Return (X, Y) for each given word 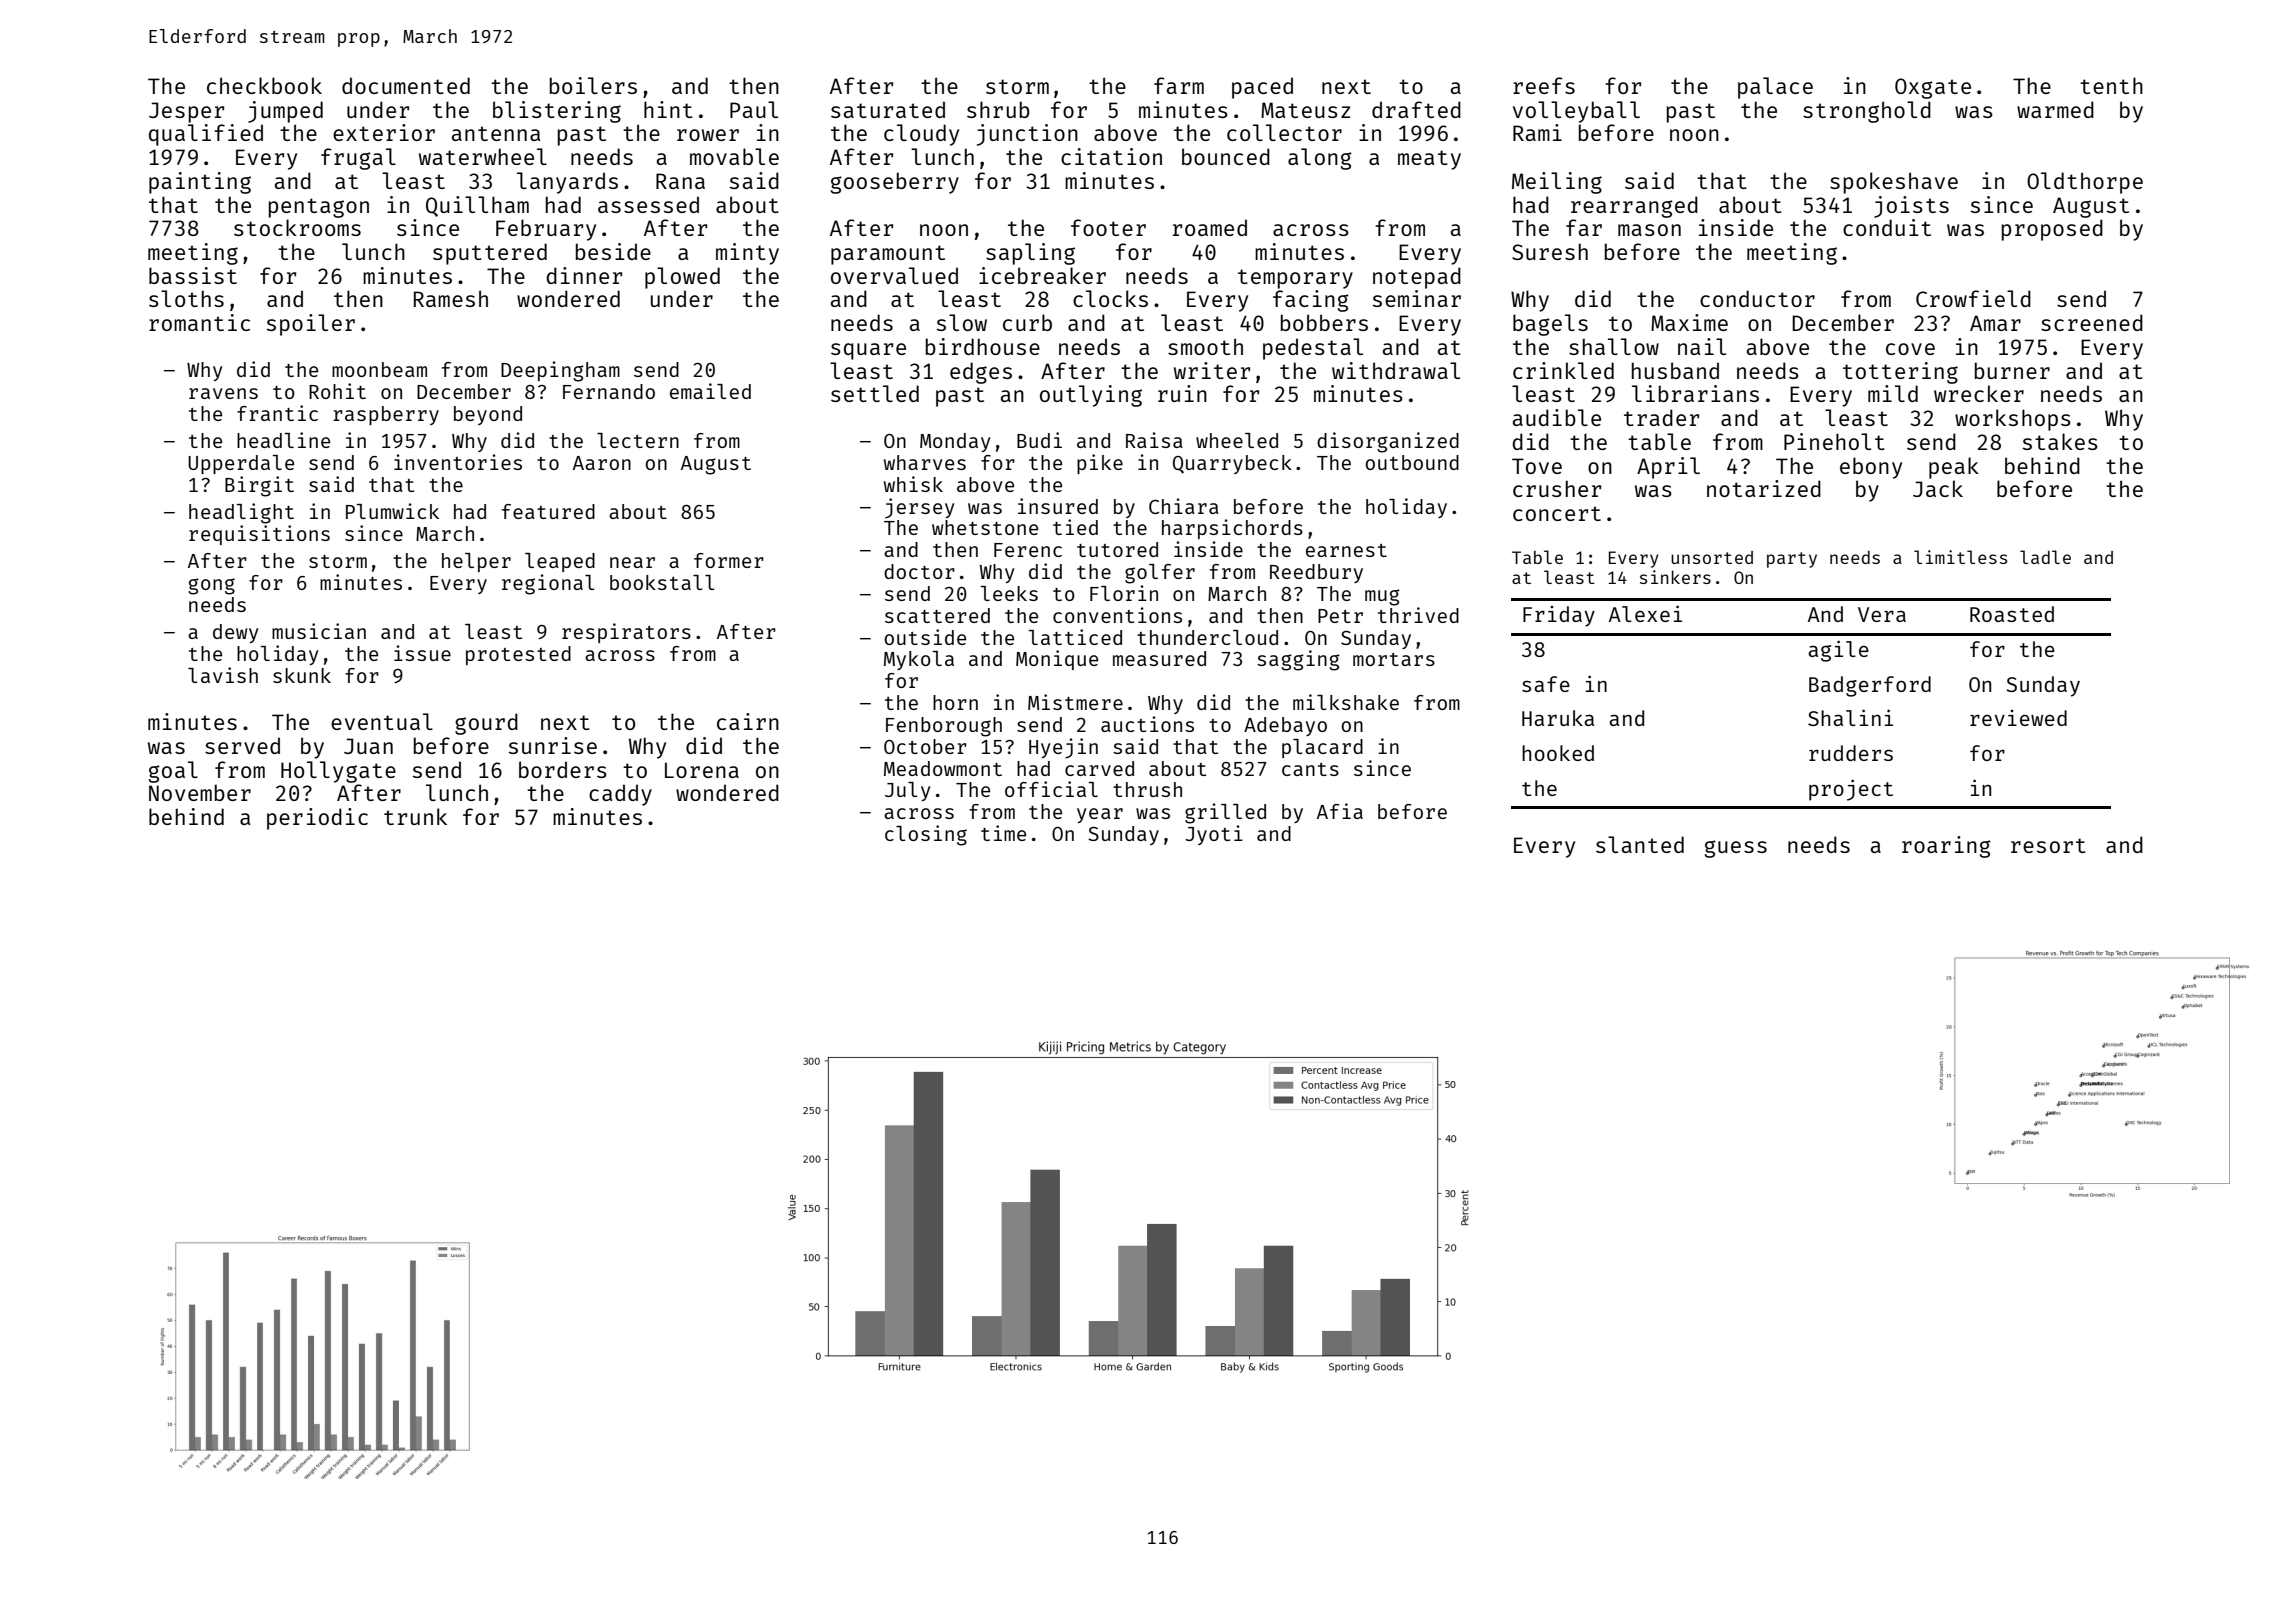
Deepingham (560, 371)
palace (1775, 88)
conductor (1757, 298)
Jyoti (1214, 835)
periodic (317, 819)
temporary (1295, 279)
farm (1179, 85)
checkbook (264, 85)
